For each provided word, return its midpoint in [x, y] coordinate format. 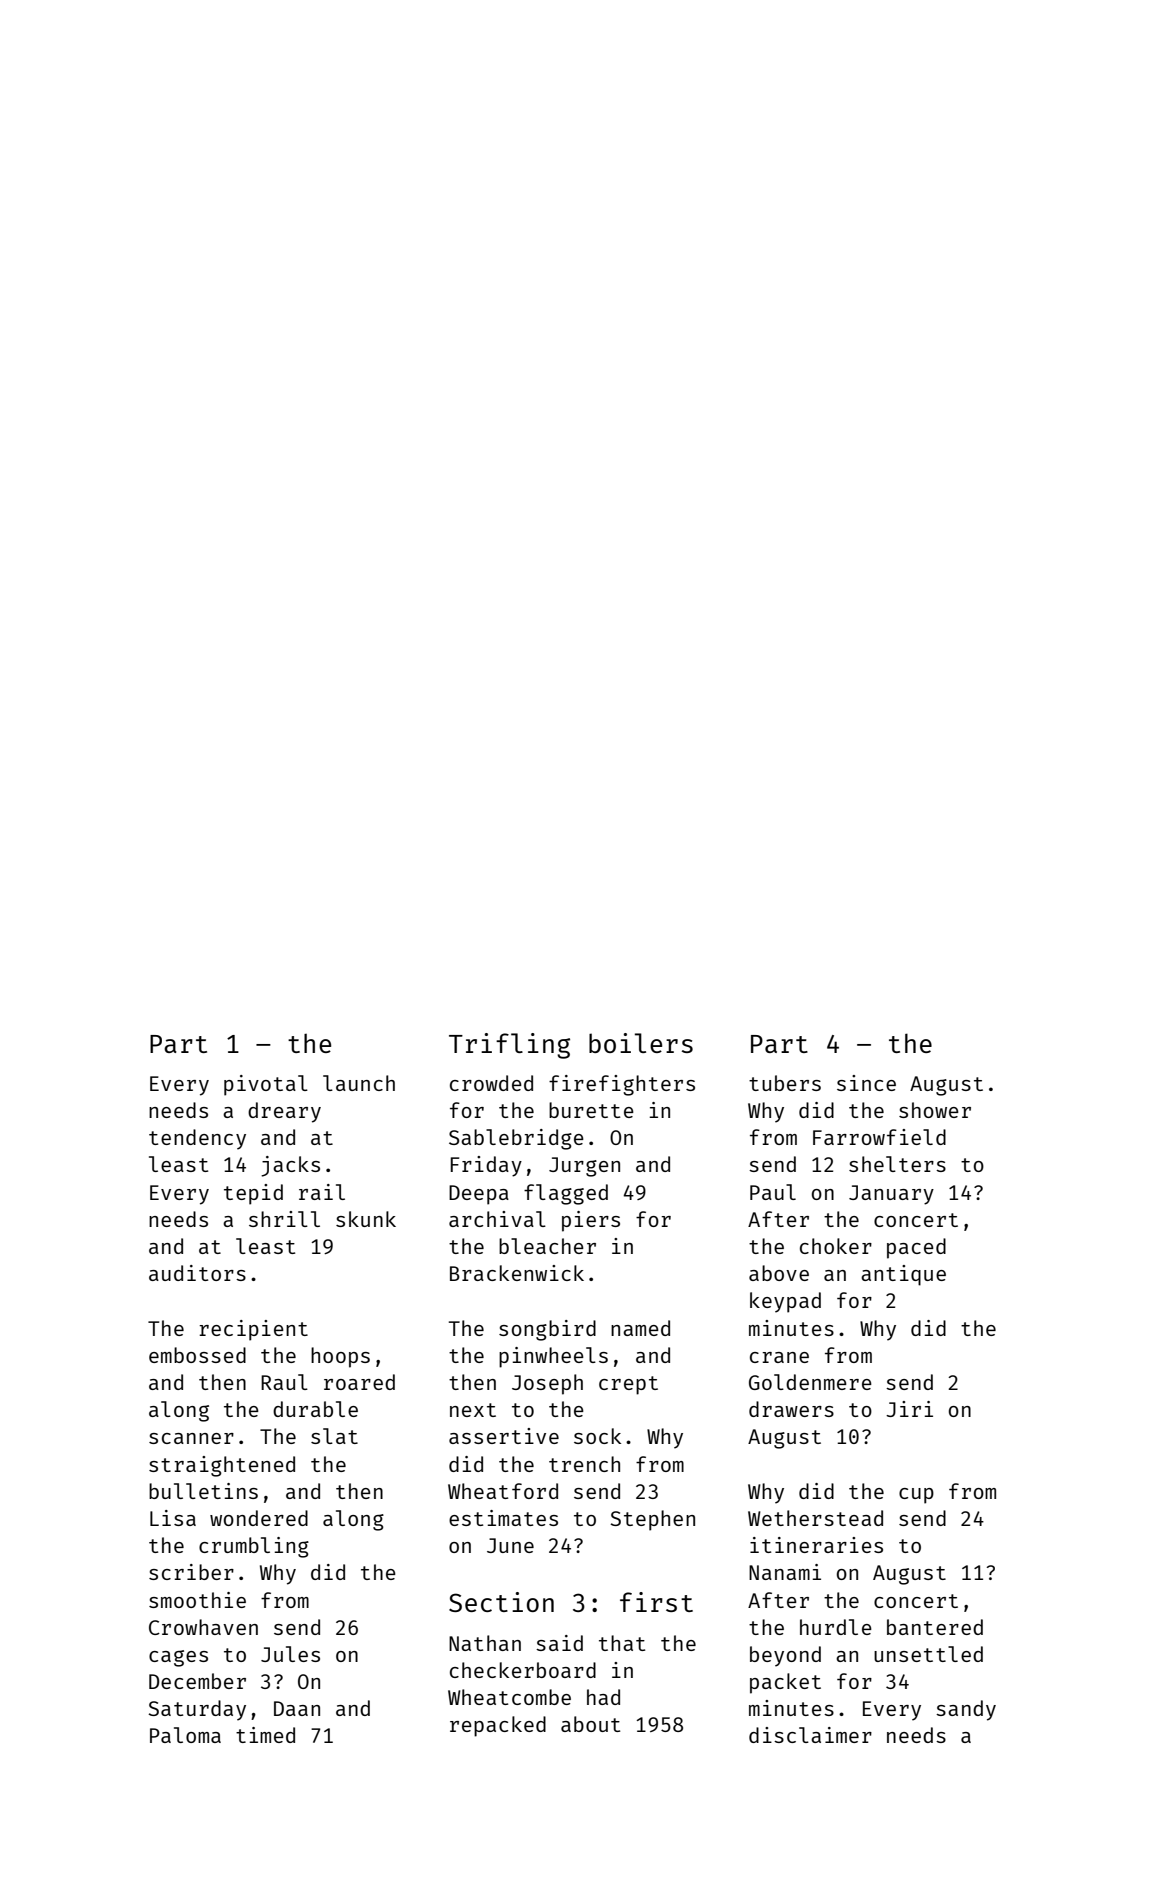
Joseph [547, 1384]
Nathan [485, 1643]
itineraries [816, 1545]
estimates [503, 1518]
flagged [566, 1194]
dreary [284, 1112]
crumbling [254, 1547]
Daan [297, 1708]
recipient [253, 1330]
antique [903, 1275]
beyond [785, 1656]
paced [916, 1248]
